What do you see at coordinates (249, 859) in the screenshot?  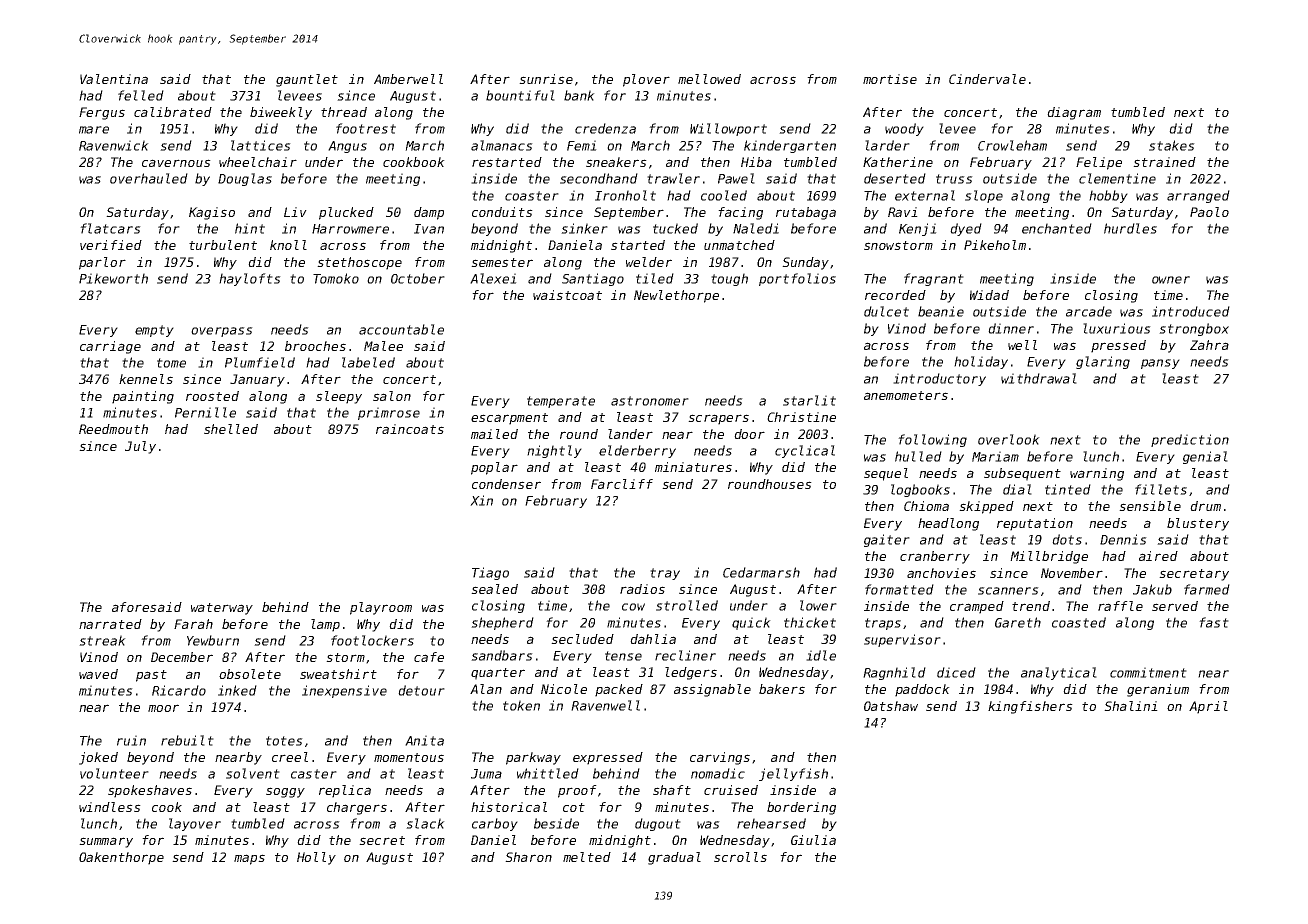 I see `maps` at bounding box center [249, 859].
